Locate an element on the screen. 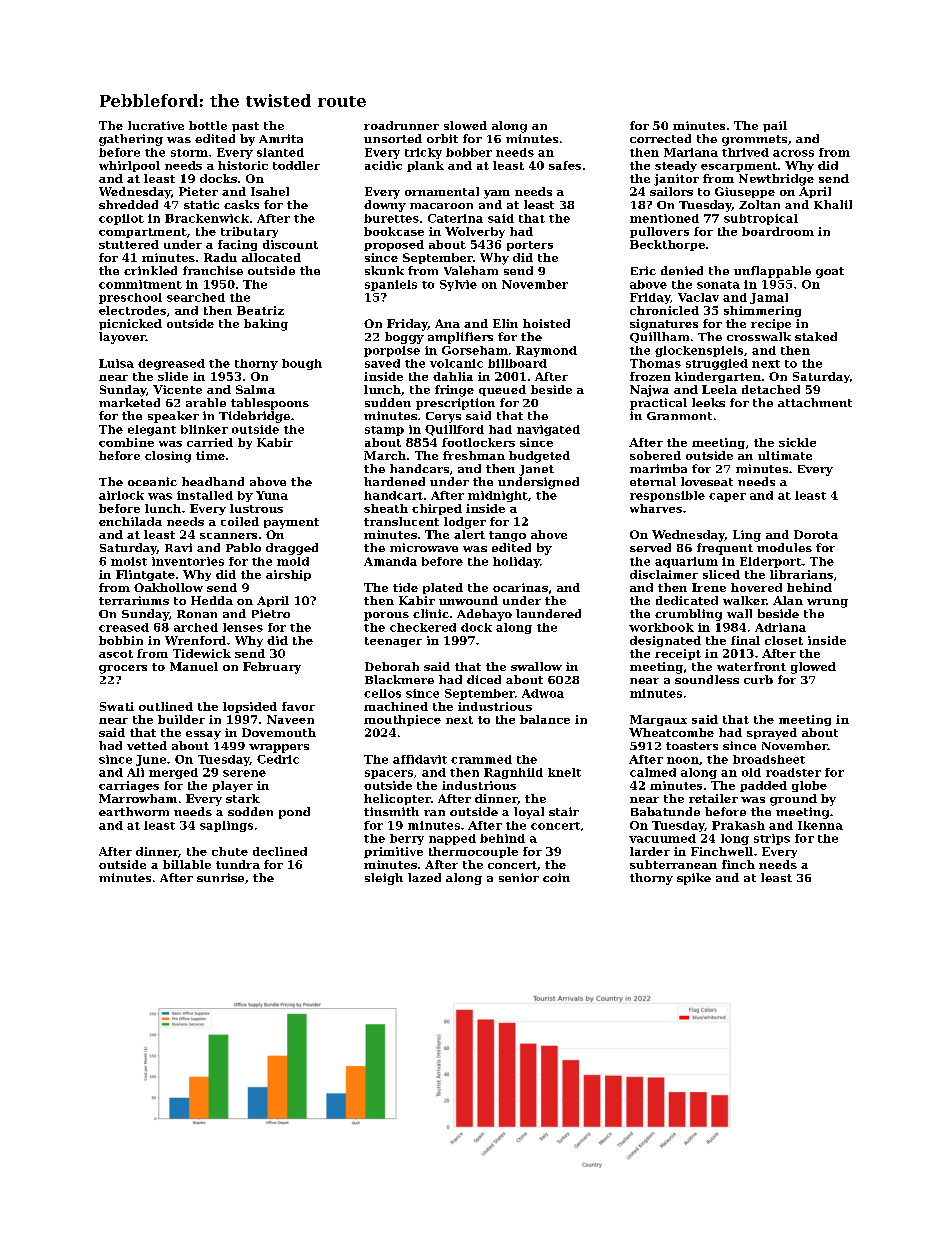 The image size is (952, 1233). sunrise is located at coordinates (220, 877).
